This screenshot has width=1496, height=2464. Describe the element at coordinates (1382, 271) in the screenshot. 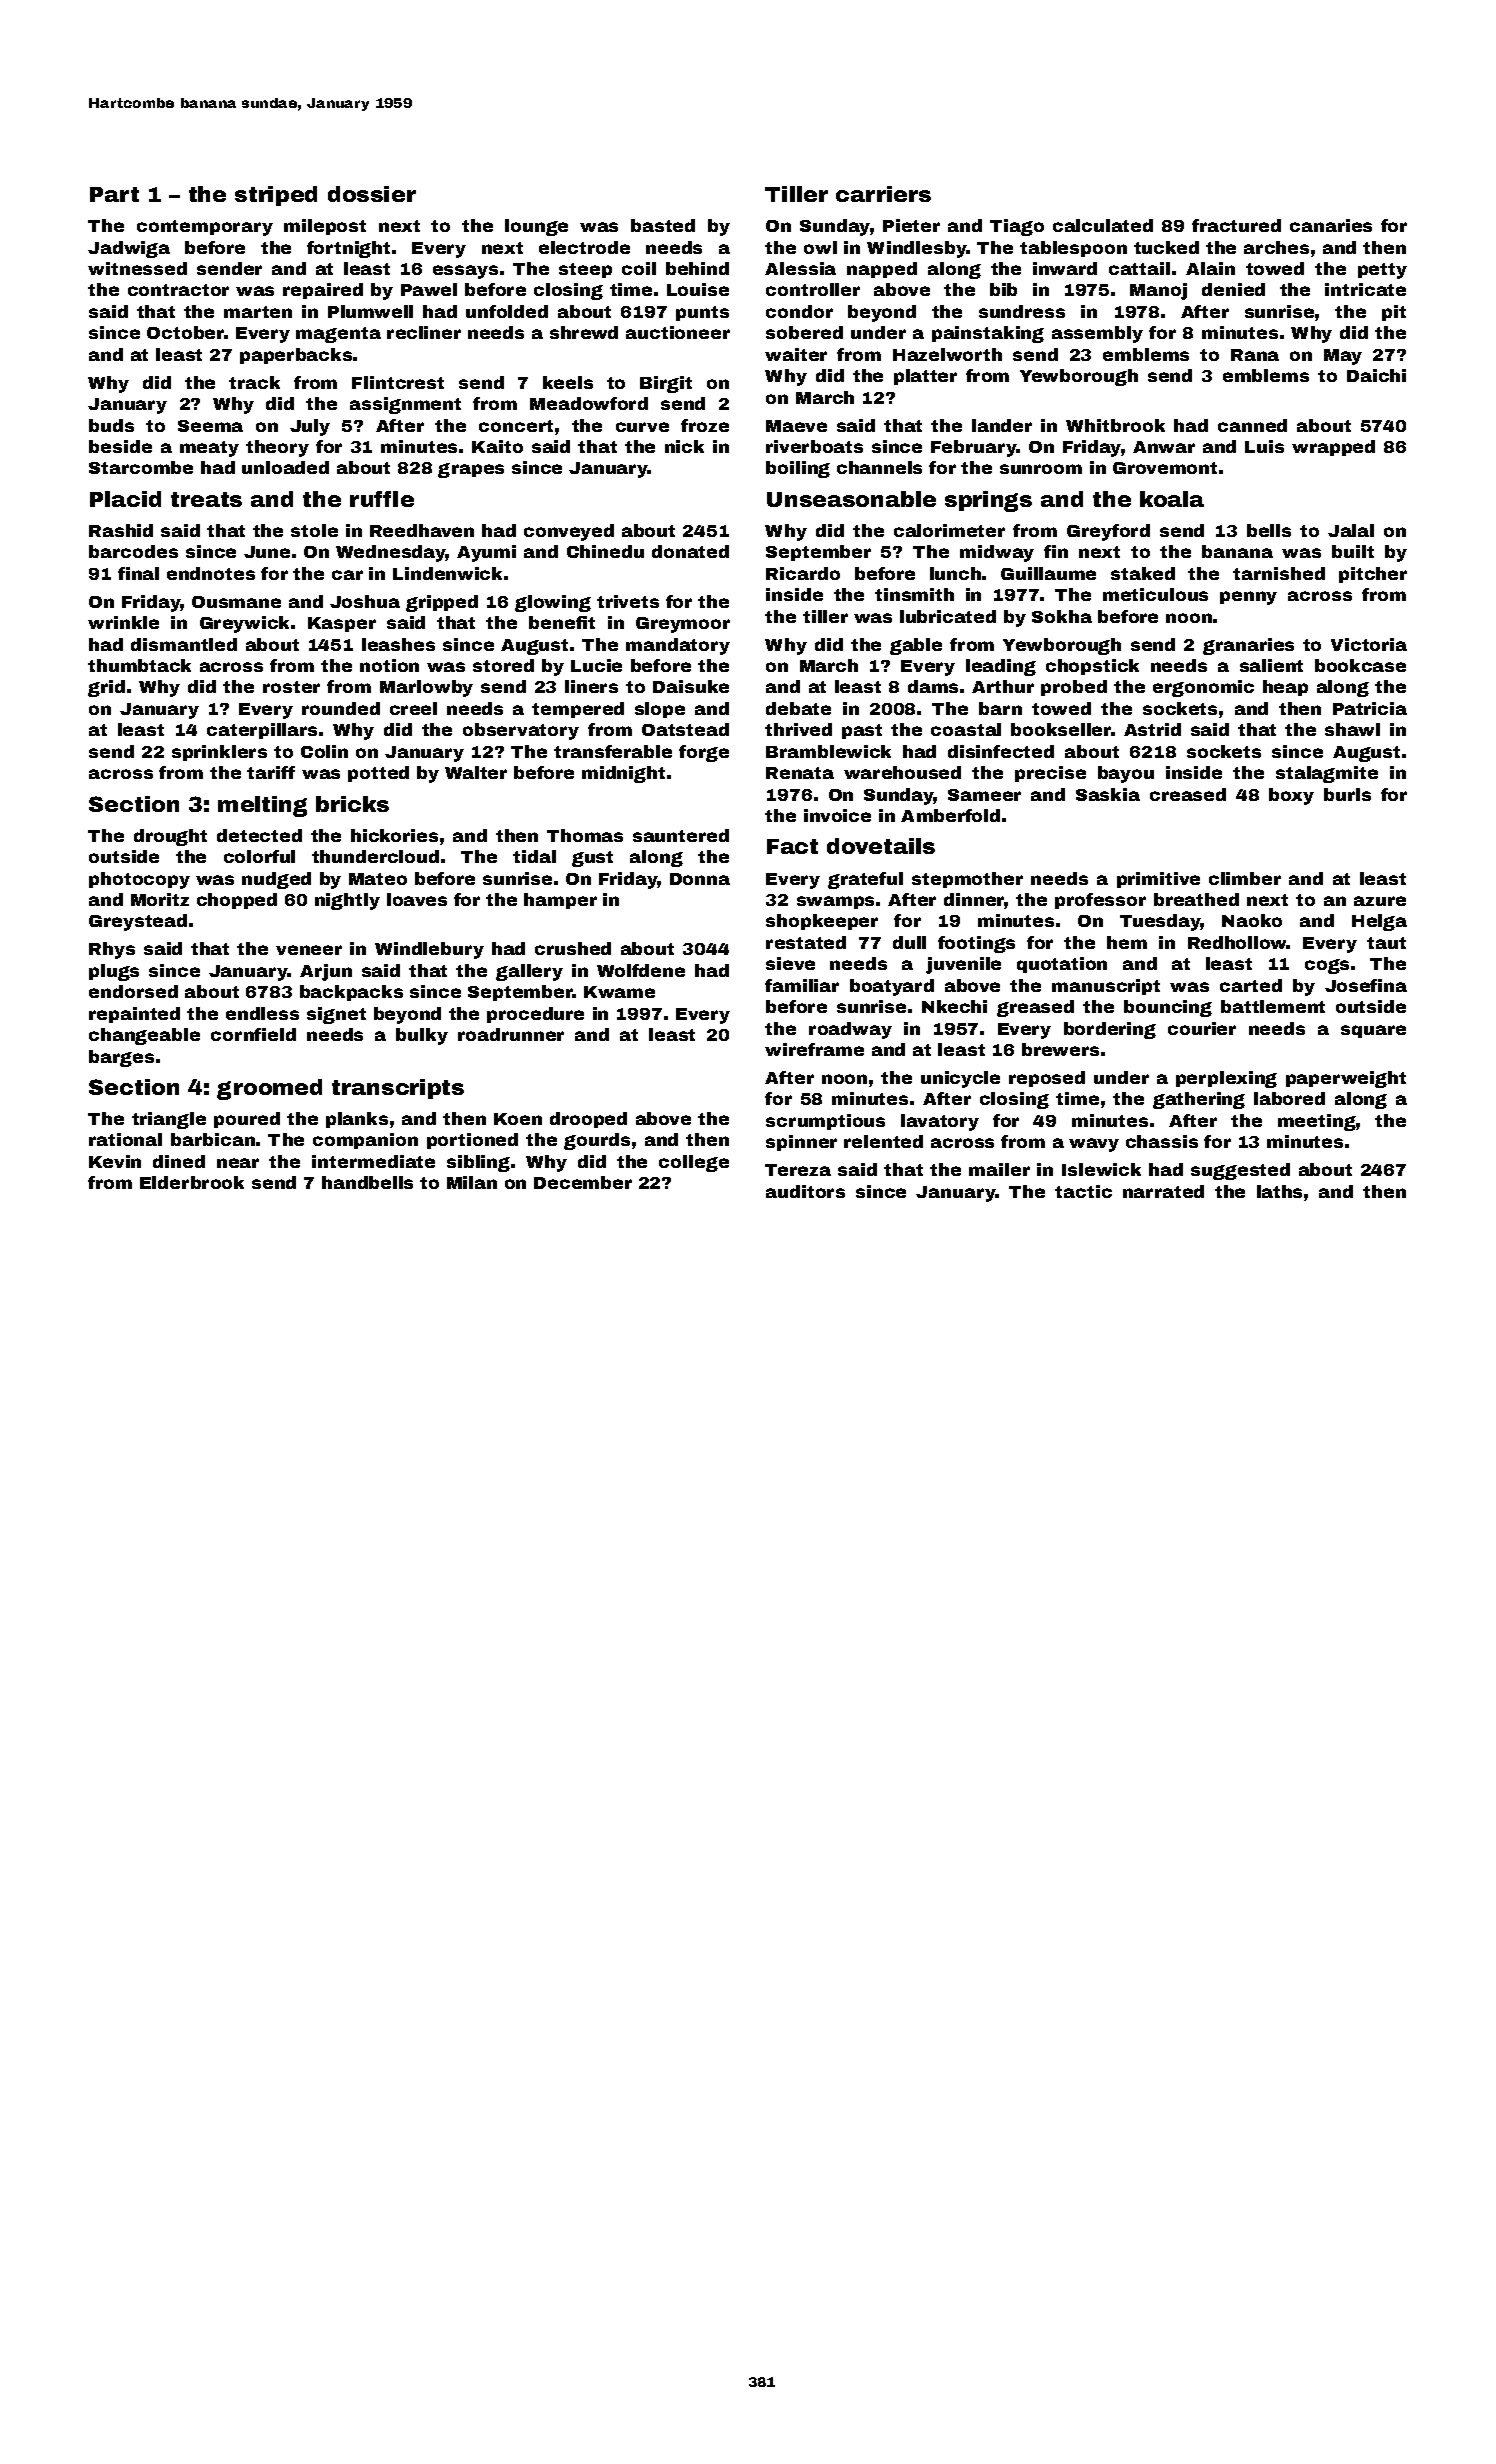

I see `petty` at that location.
